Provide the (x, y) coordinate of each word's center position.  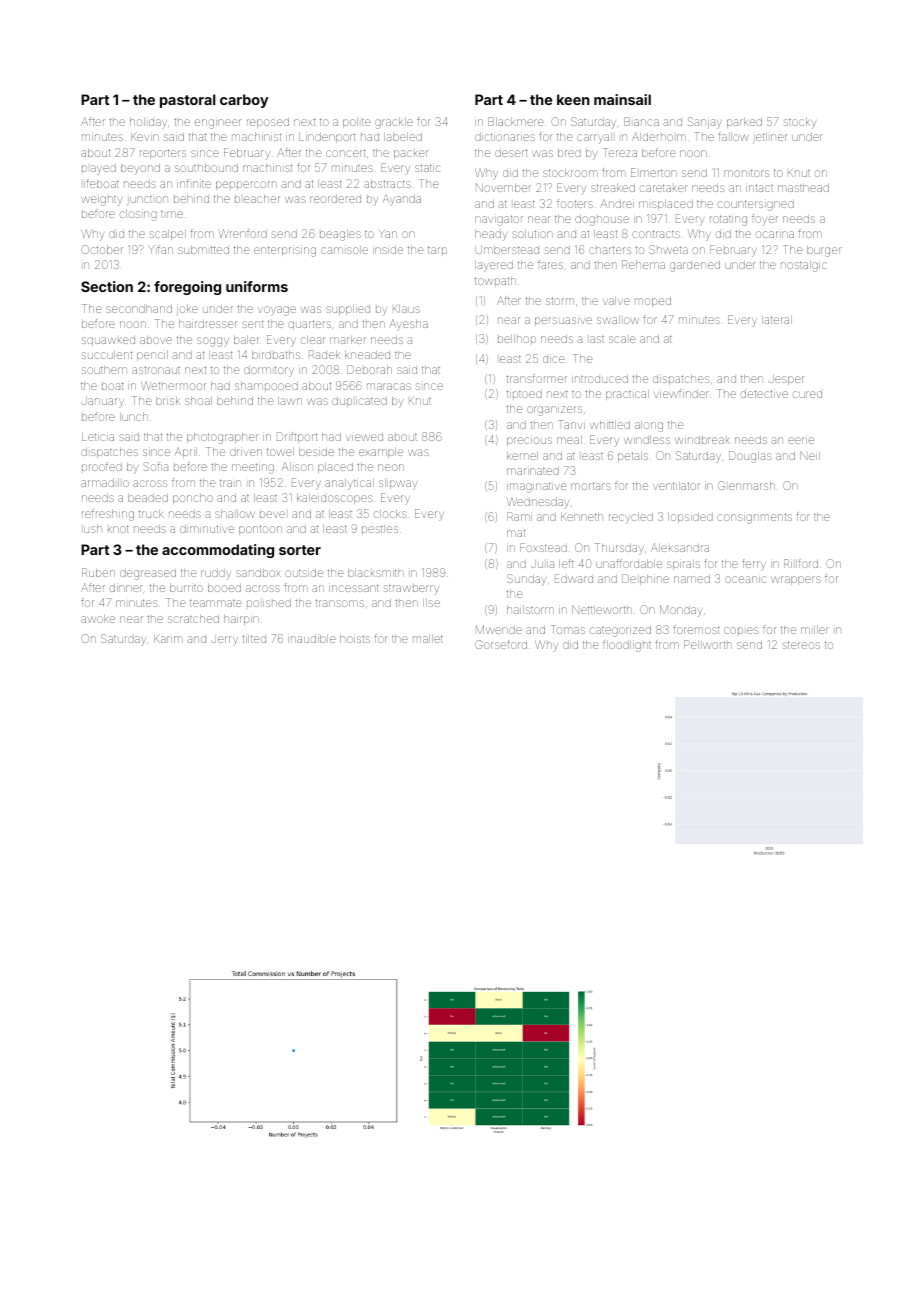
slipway (398, 484)
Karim (168, 639)
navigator (499, 220)
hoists (355, 639)
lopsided (690, 518)
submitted (203, 250)
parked (744, 123)
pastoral (187, 101)
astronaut (156, 370)
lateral (777, 320)
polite (356, 123)
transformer (537, 379)
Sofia (155, 466)
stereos (801, 645)
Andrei (617, 203)
